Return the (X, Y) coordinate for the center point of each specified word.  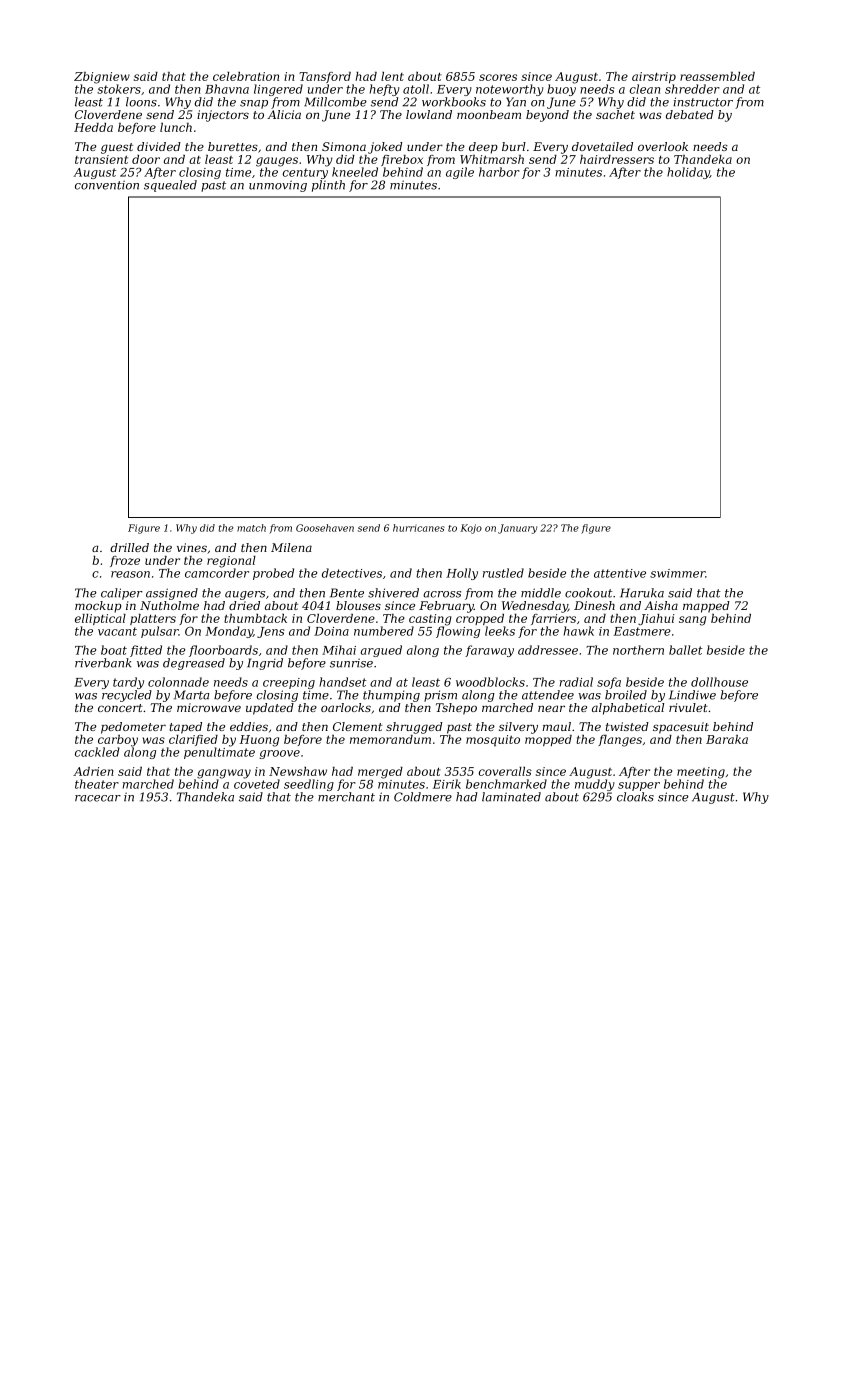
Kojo (471, 529)
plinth (328, 186)
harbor (499, 172)
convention (107, 185)
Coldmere (423, 797)
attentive (620, 573)
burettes (233, 146)
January (517, 529)
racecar (98, 798)
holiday (688, 173)
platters (153, 619)
